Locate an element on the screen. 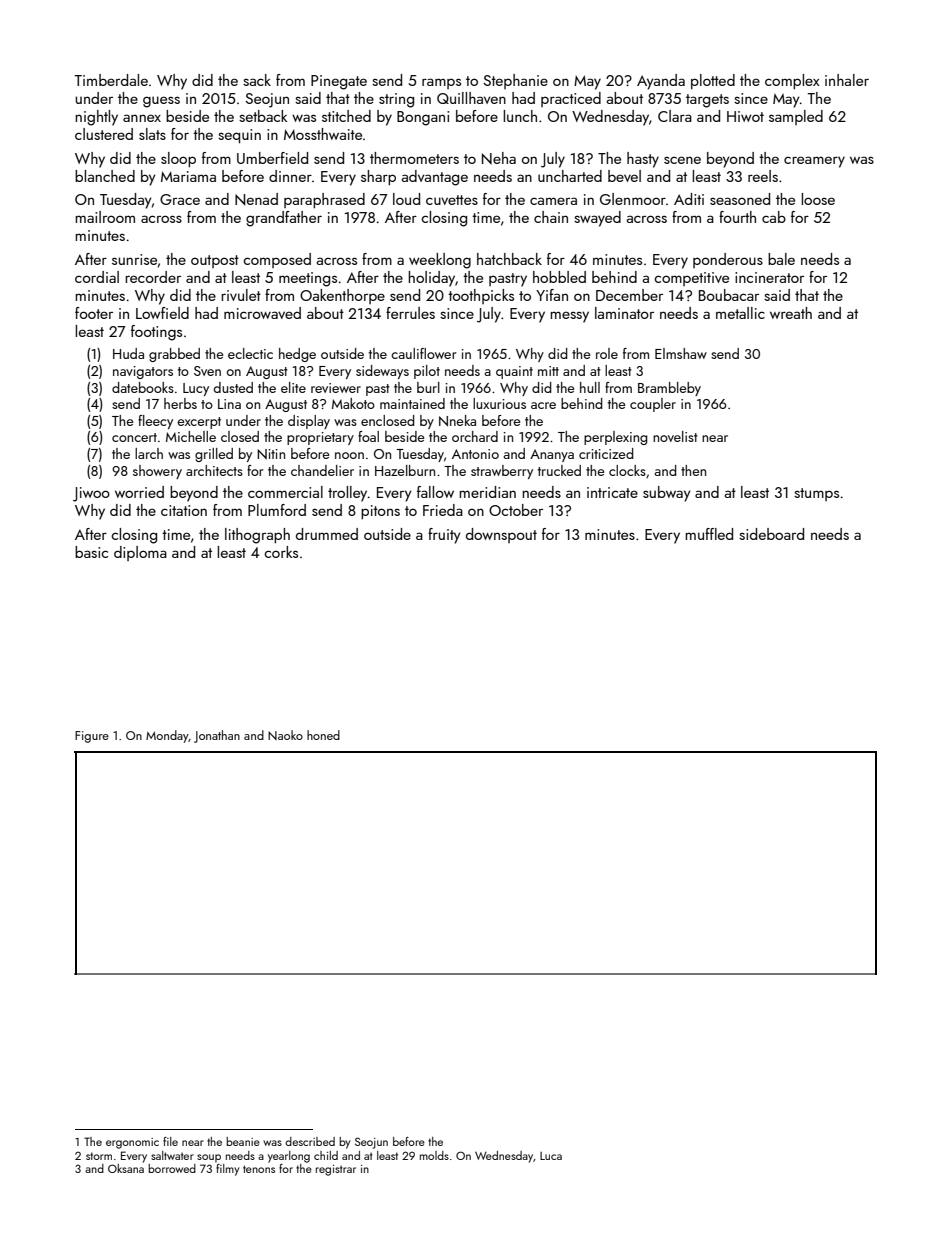  sideboard is located at coordinates (771, 534).
